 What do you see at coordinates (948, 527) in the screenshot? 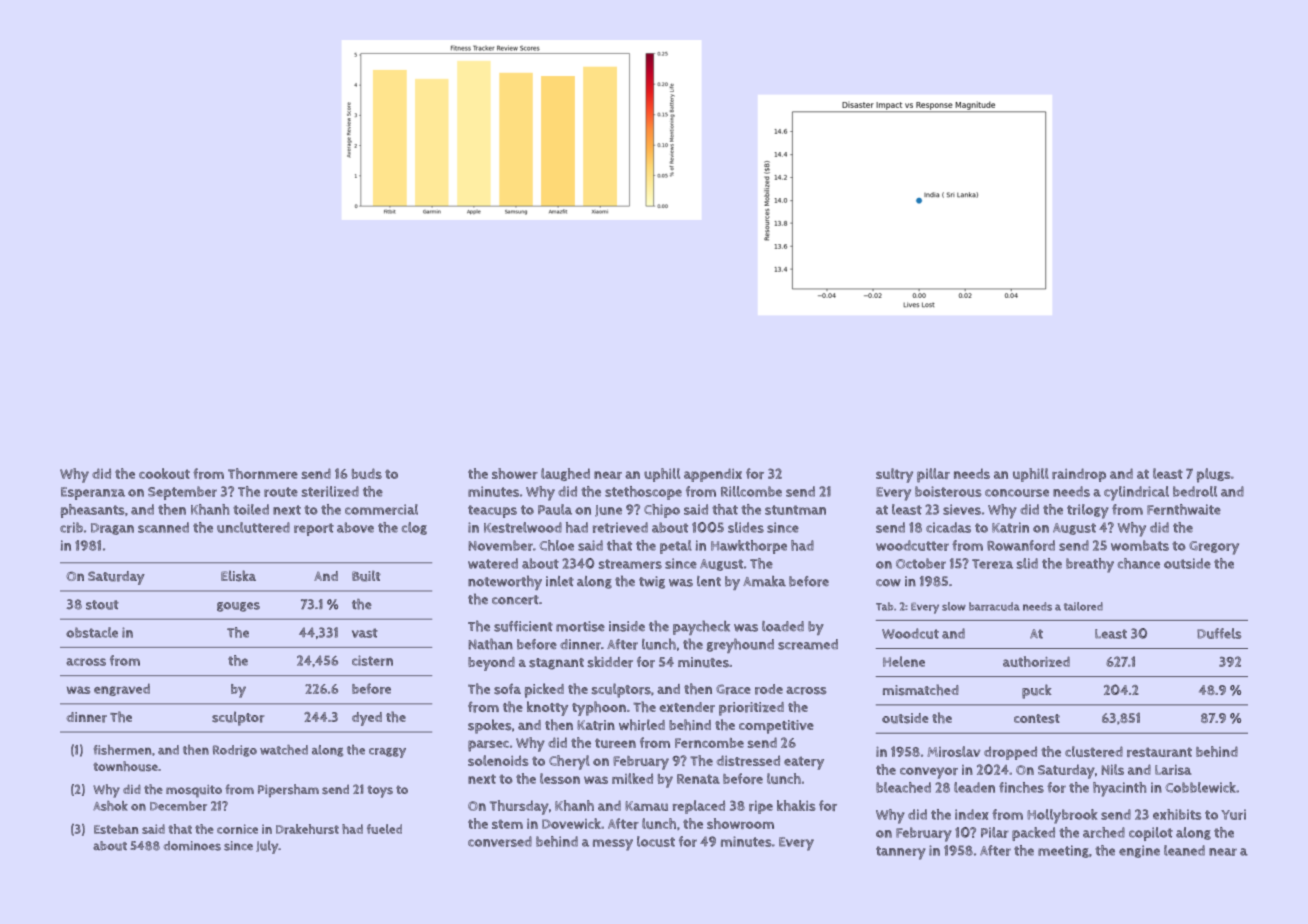
I see `cicadas` at bounding box center [948, 527].
